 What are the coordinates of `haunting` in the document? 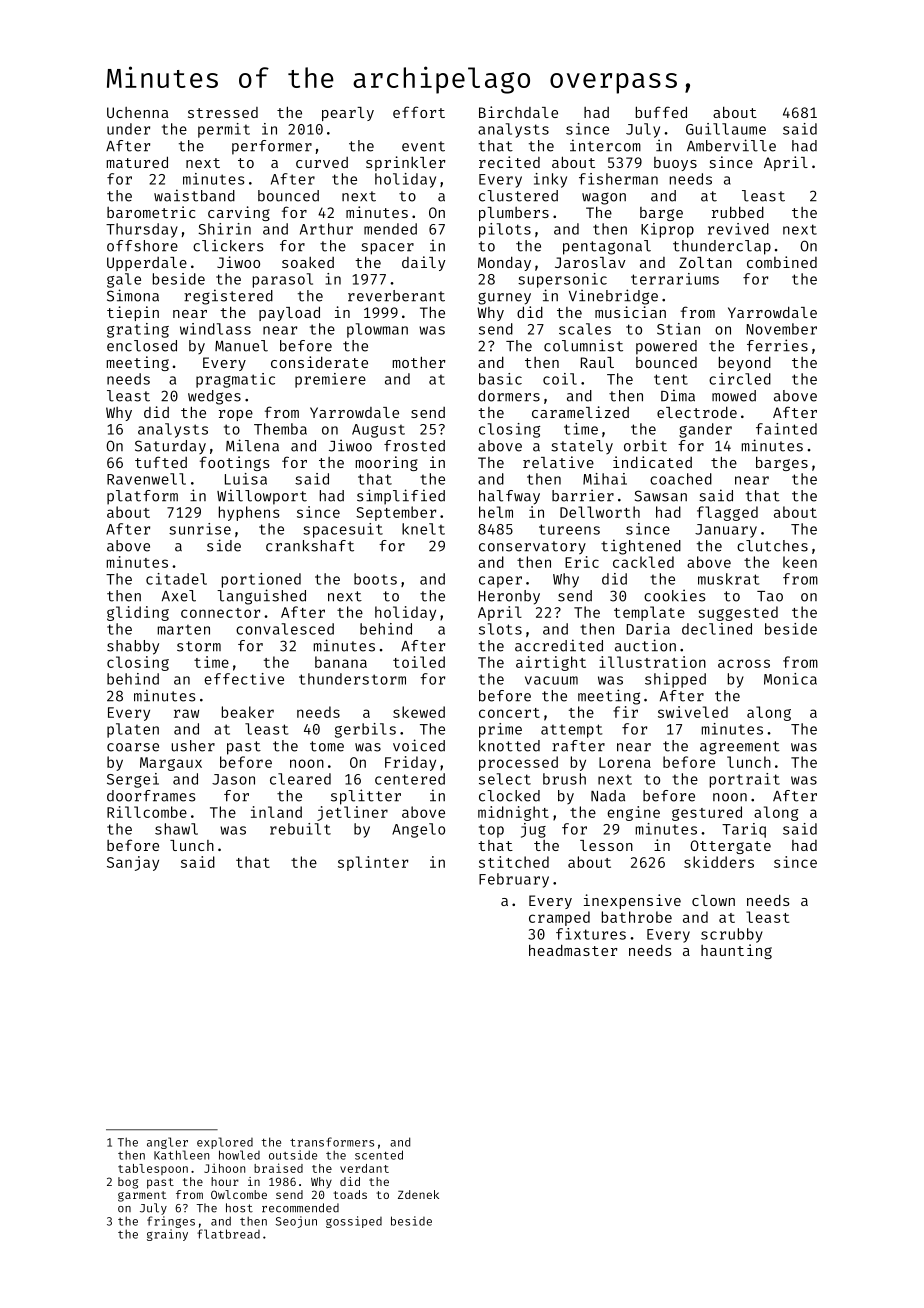 It's located at (736, 951).
